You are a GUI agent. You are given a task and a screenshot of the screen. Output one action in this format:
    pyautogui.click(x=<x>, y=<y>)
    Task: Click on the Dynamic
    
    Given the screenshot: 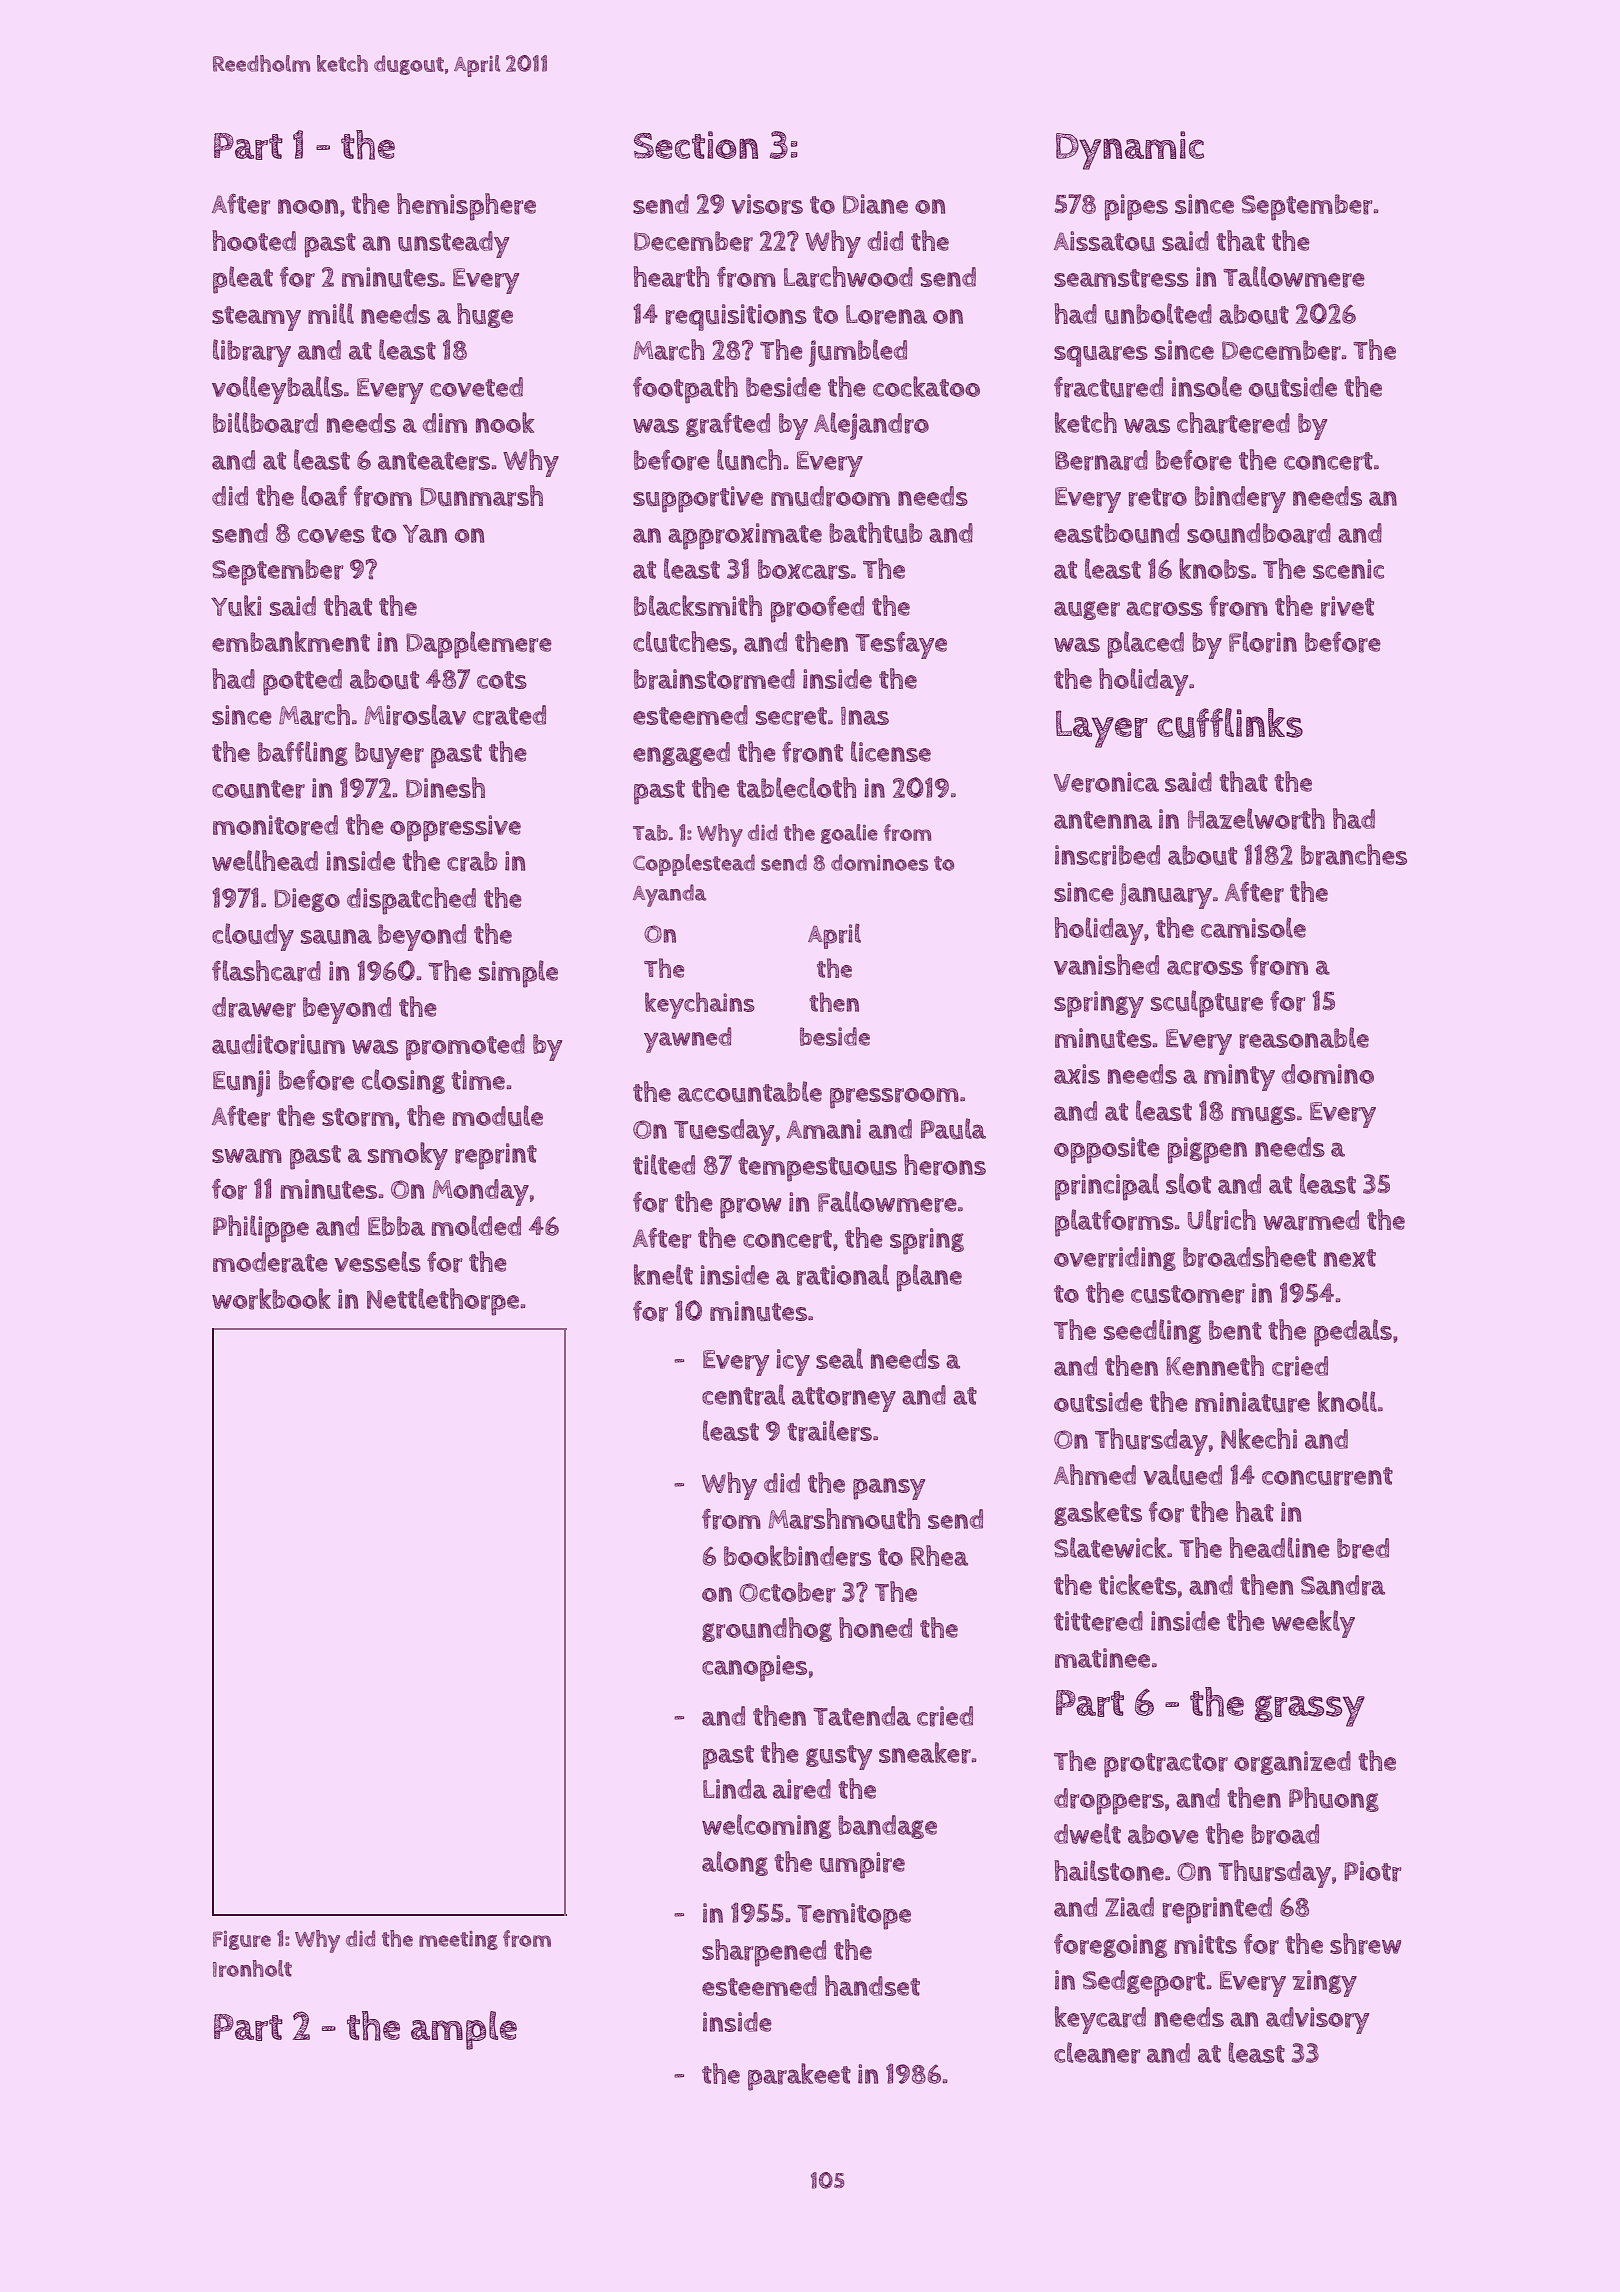 What is the action you would take?
    pyautogui.click(x=1130, y=150)
